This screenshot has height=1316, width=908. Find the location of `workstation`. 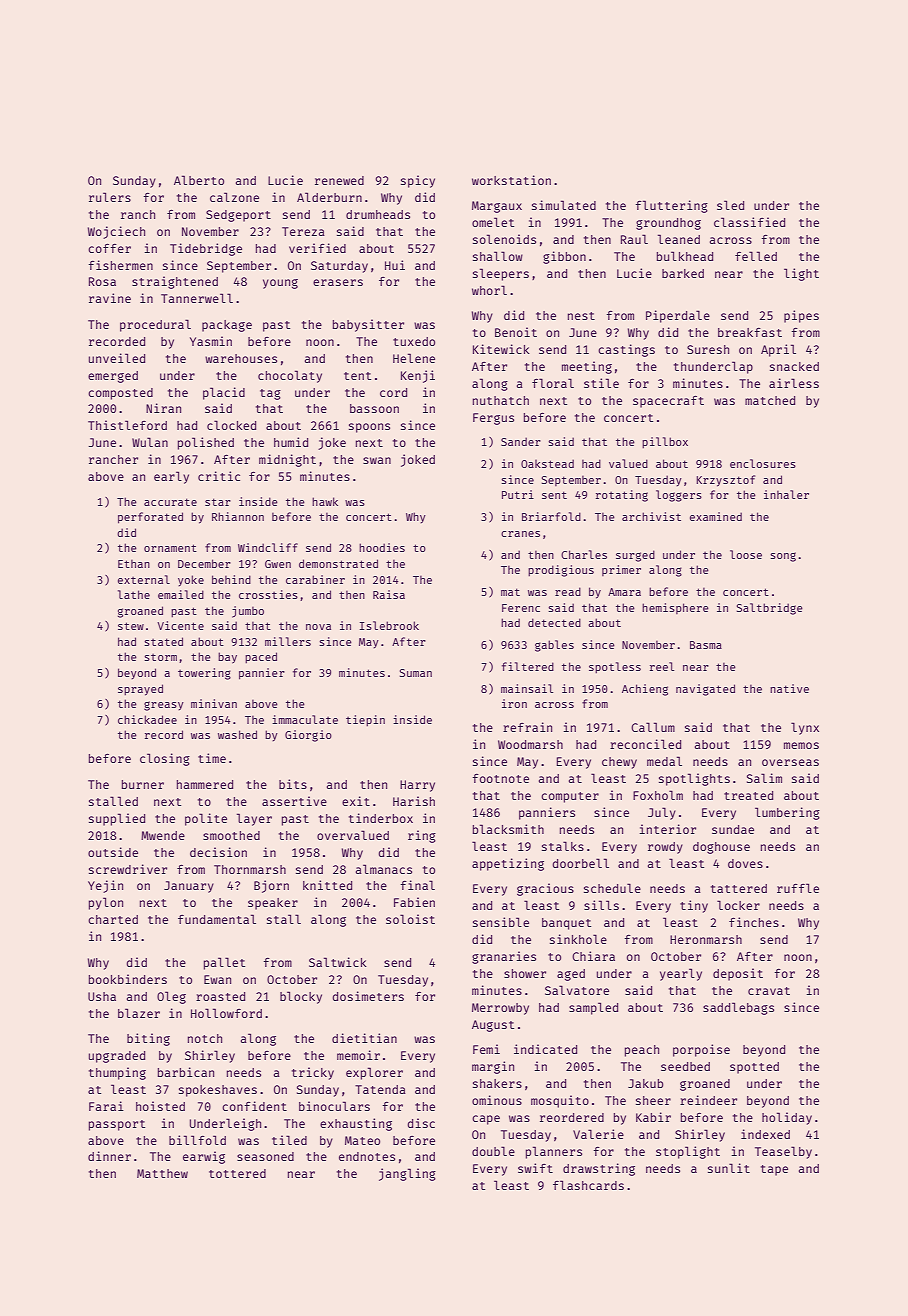

workstation is located at coordinates (511, 180).
